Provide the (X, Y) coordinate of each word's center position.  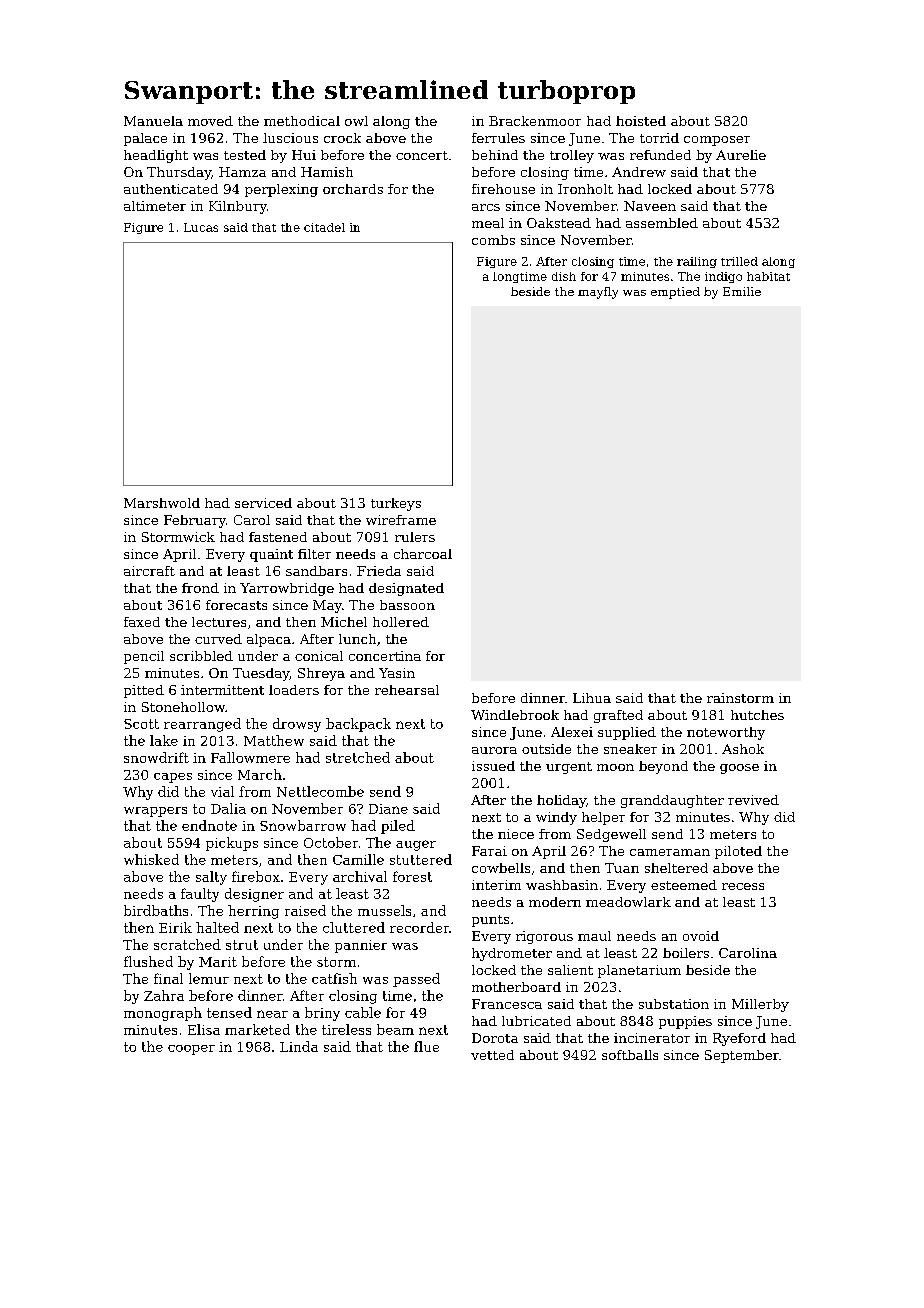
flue (426, 1046)
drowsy (297, 725)
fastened (278, 537)
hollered (401, 622)
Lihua (592, 698)
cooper (191, 1050)
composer (717, 141)
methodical (302, 121)
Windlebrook (515, 715)
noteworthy (726, 733)
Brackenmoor (535, 121)
